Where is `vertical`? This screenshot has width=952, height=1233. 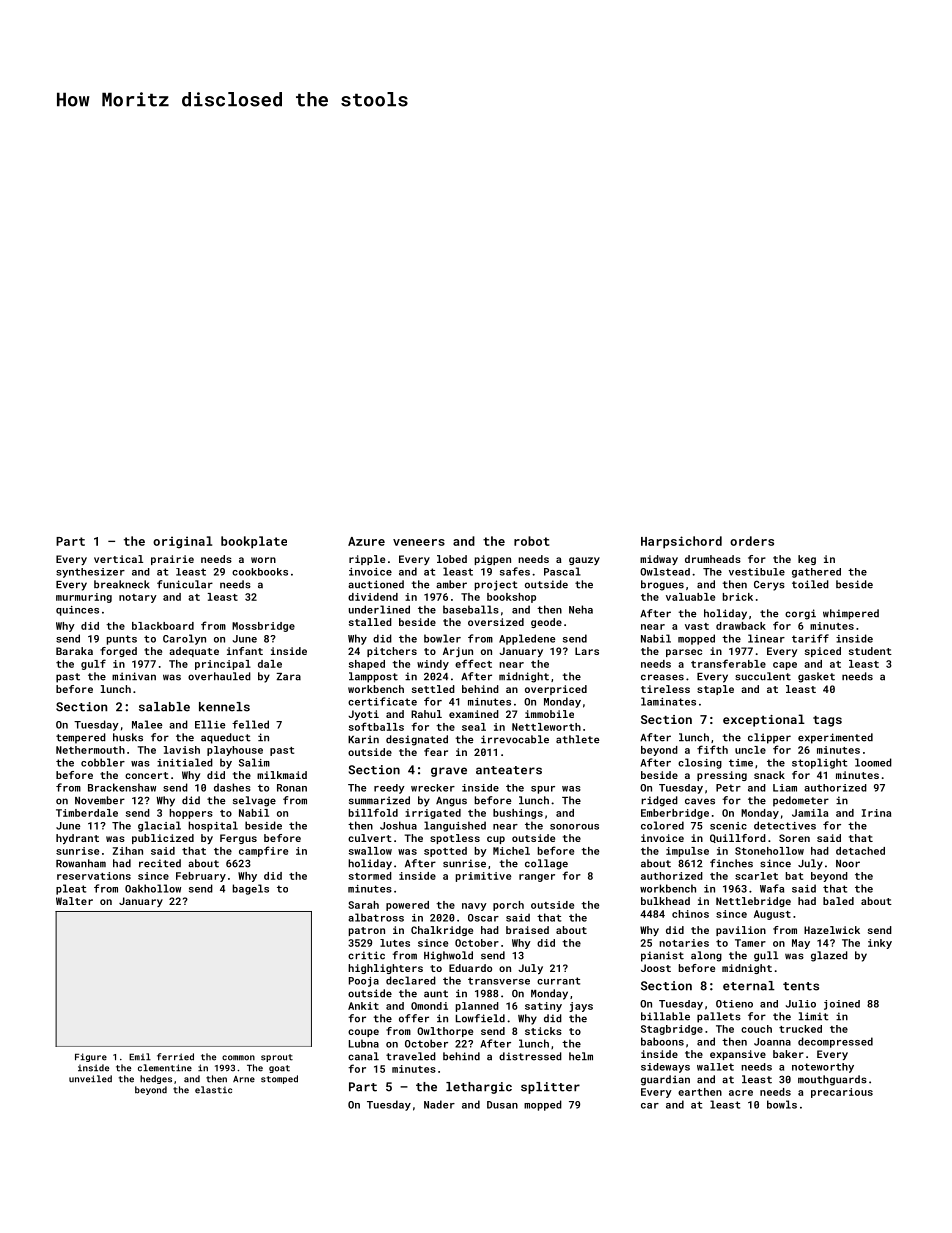 vertical is located at coordinates (118, 559).
